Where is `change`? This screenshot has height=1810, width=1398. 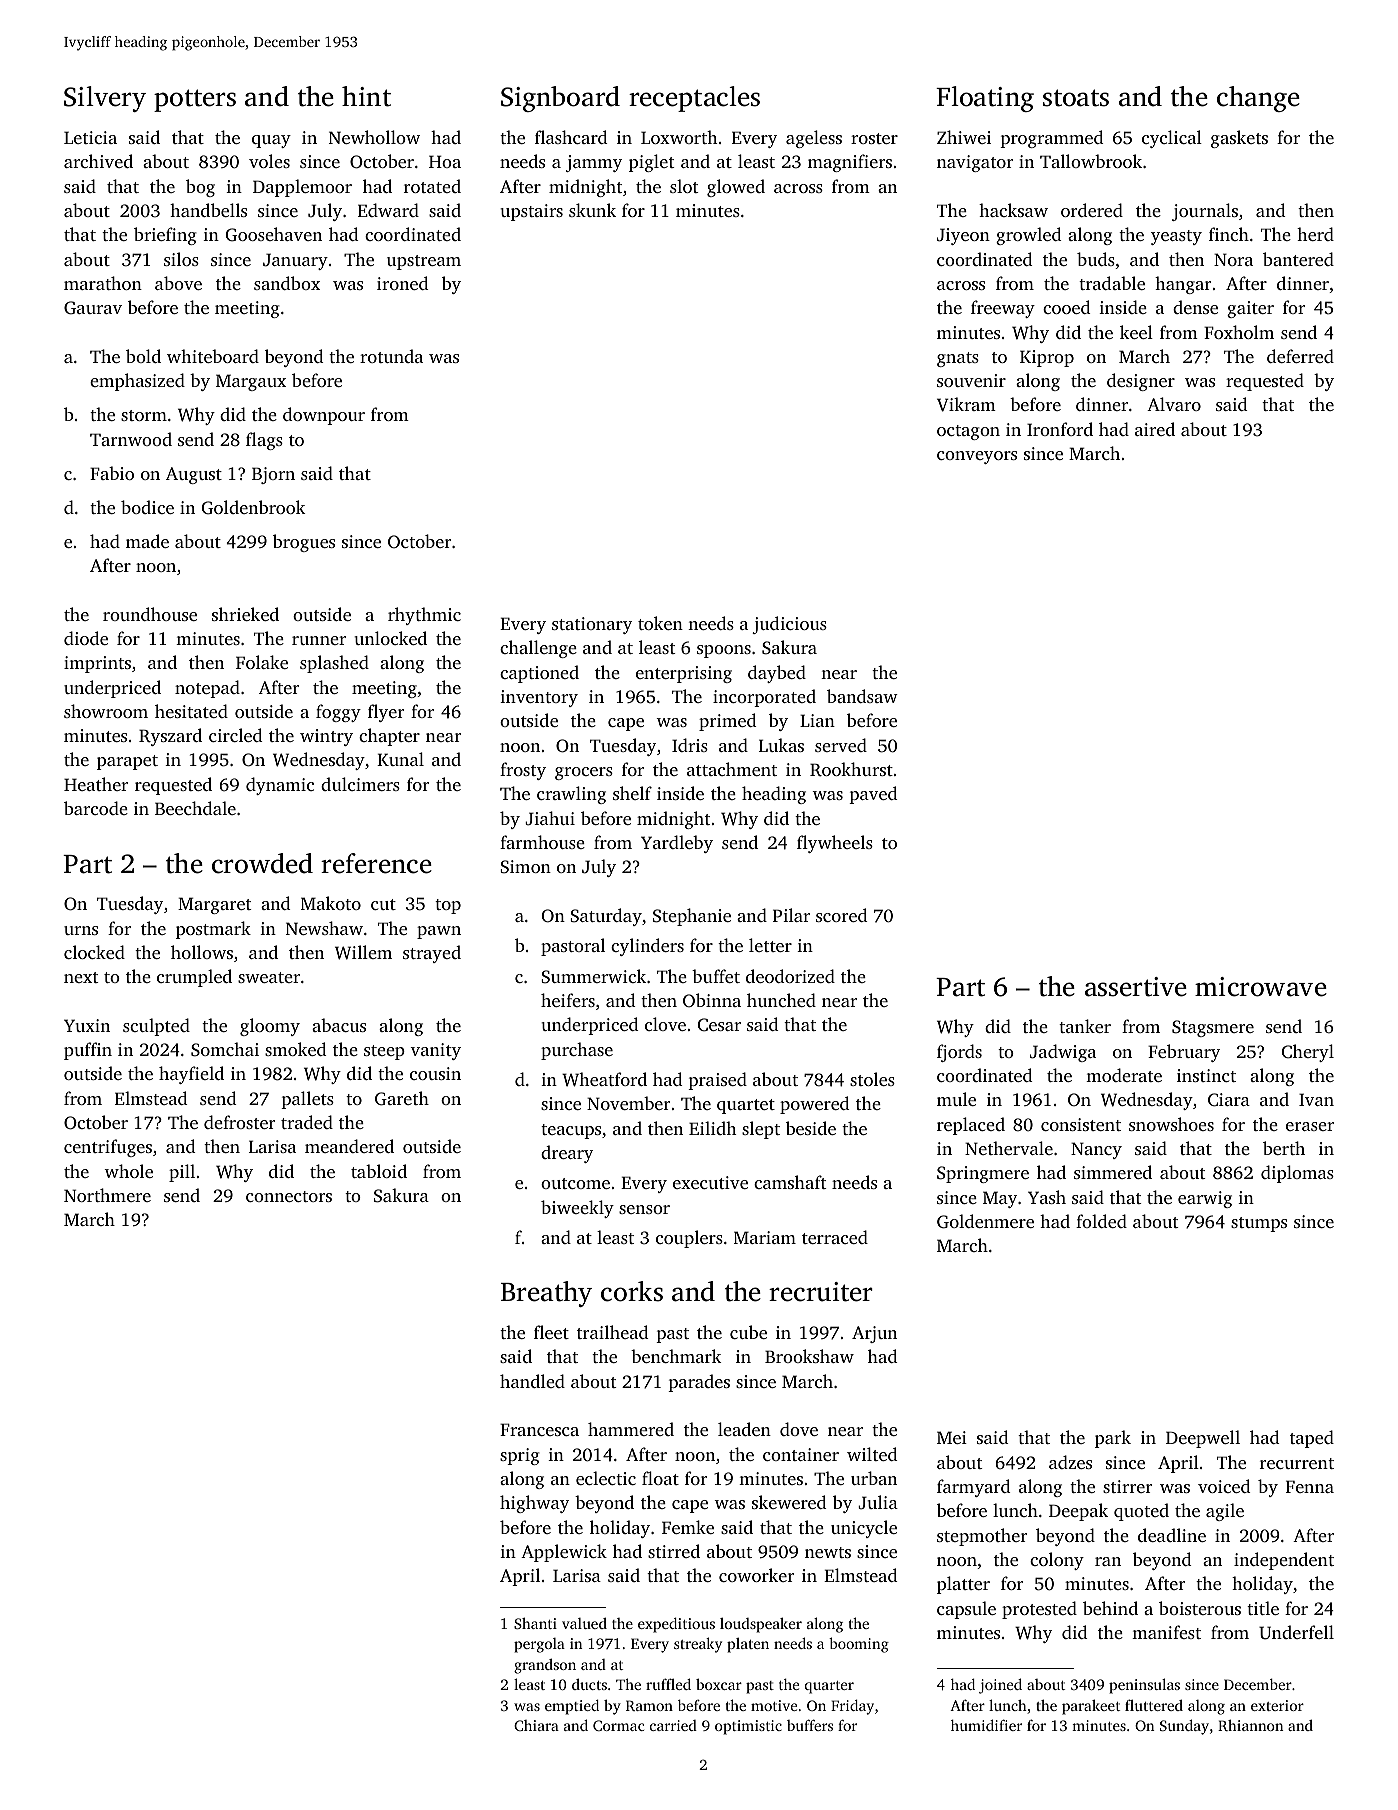 change is located at coordinates (1258, 99).
